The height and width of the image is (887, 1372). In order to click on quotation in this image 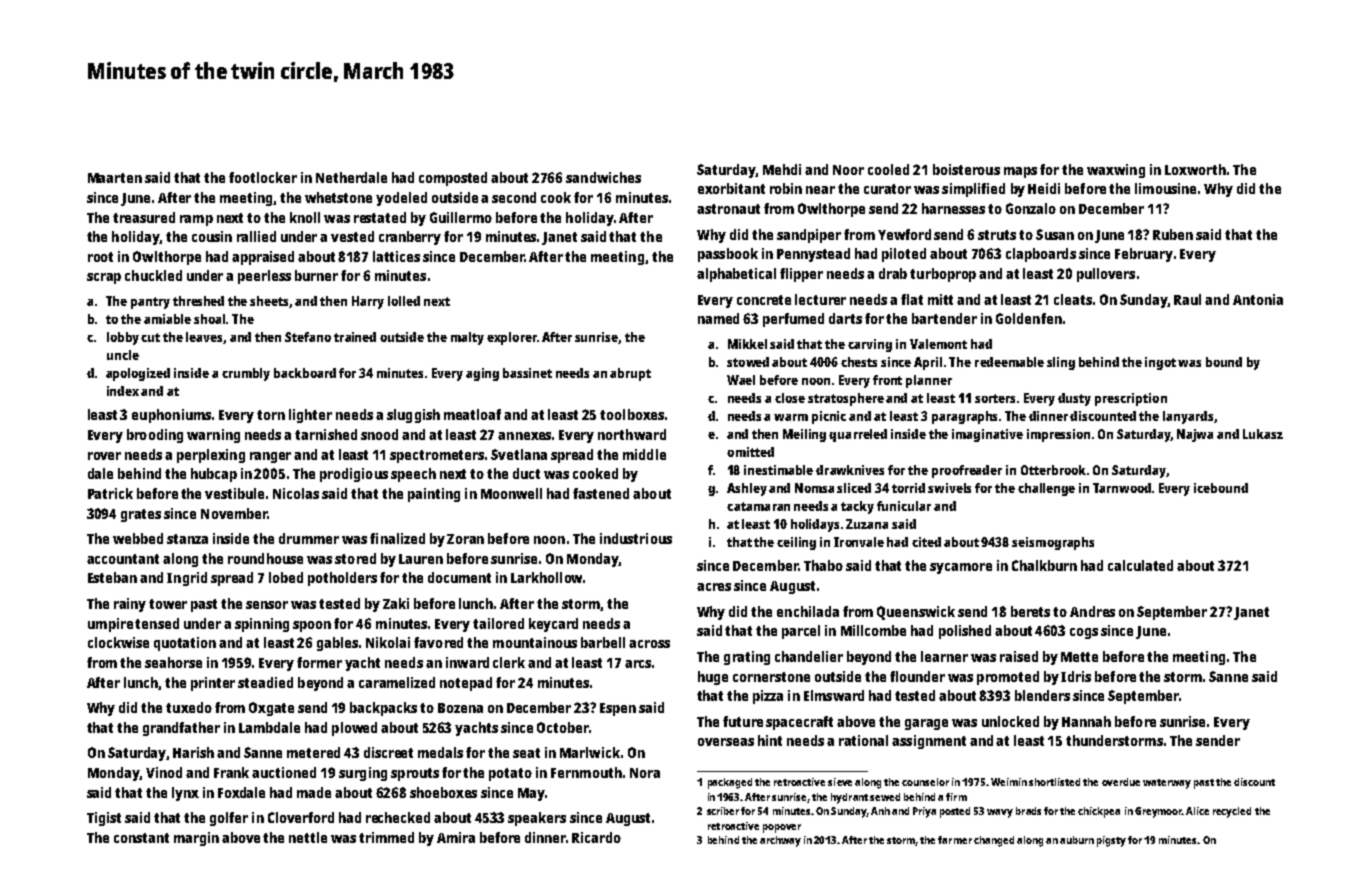, I will do `click(185, 644)`.
